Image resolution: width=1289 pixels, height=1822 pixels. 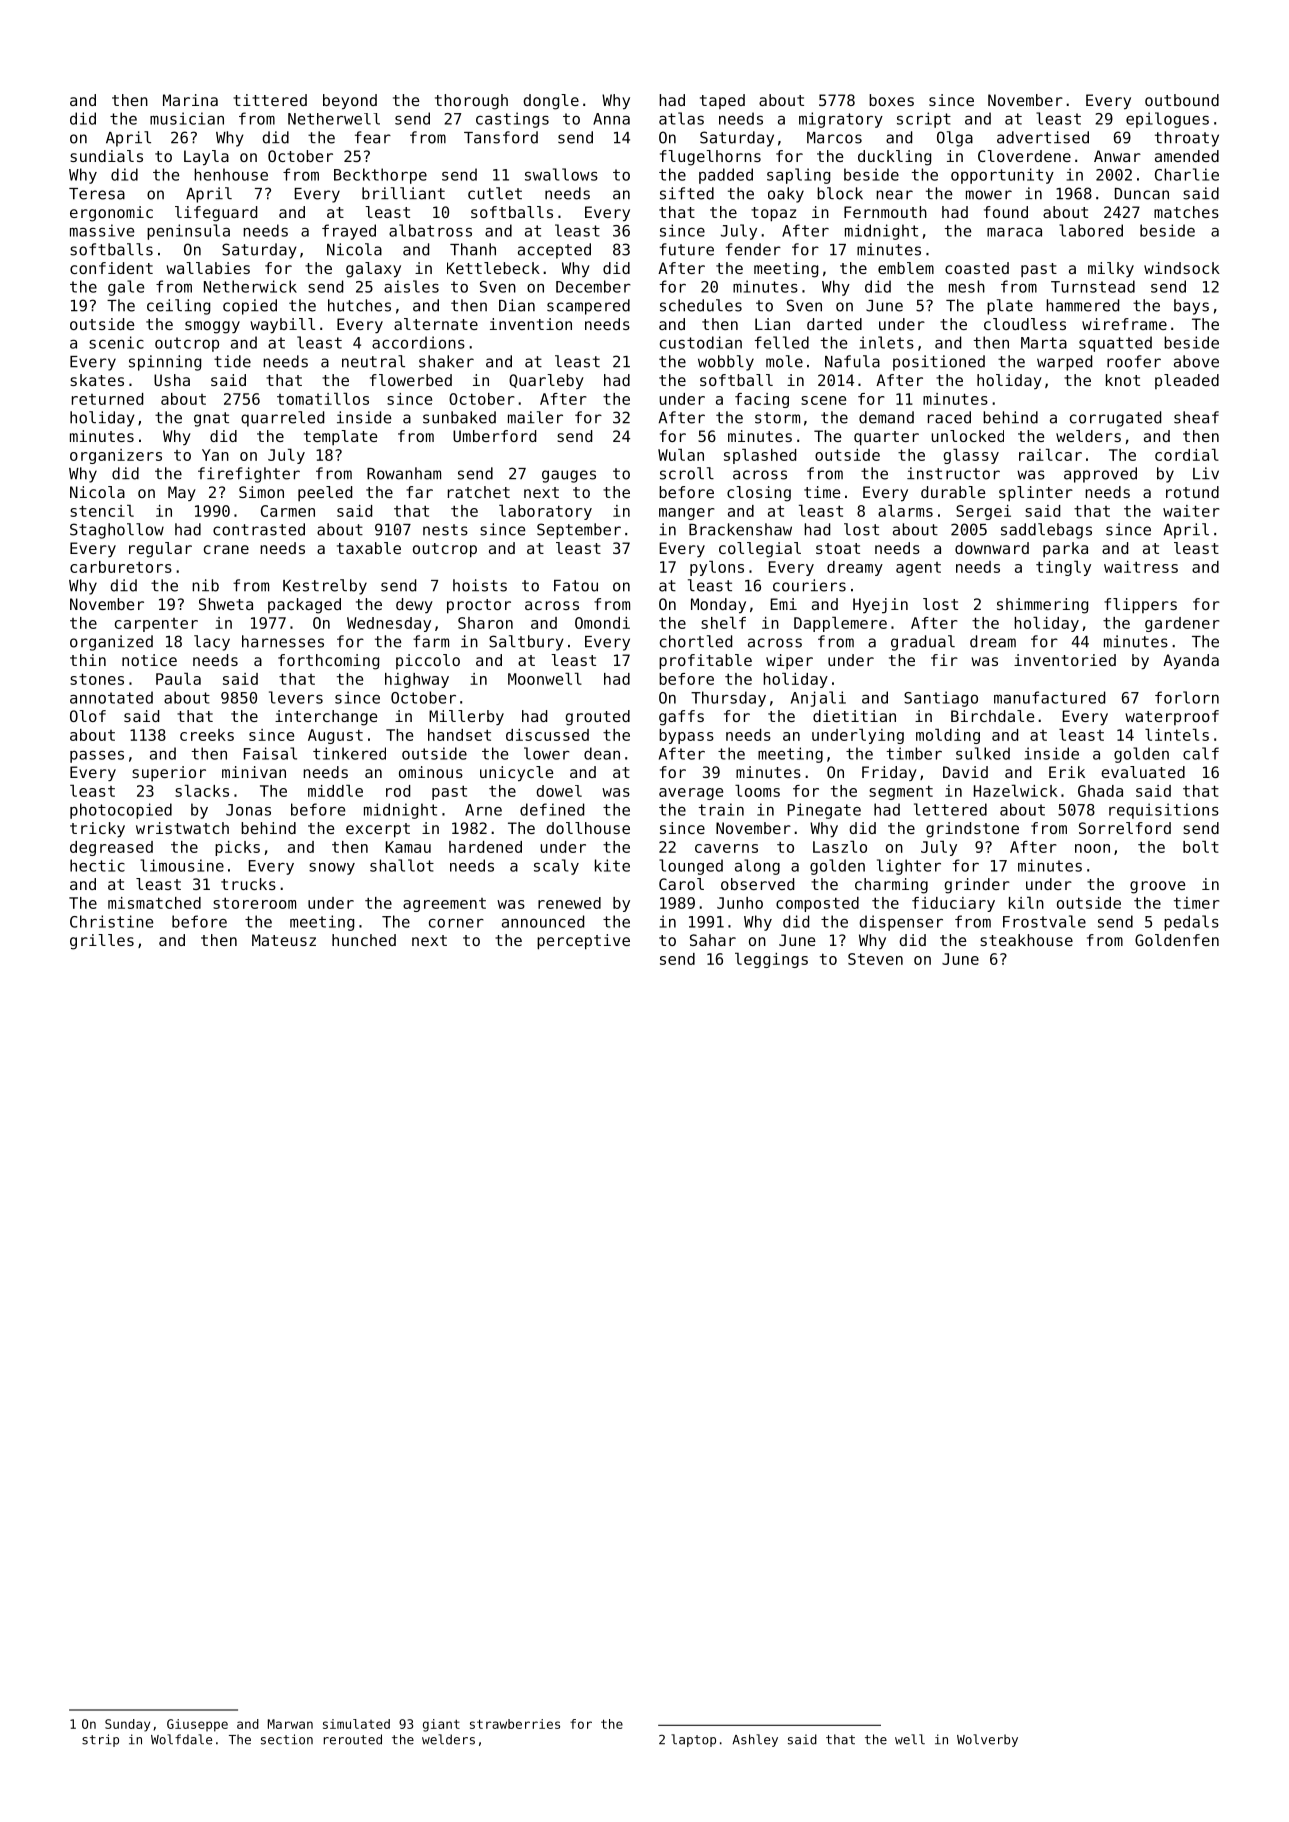 I want to click on Sunday, so click(x=127, y=1725).
